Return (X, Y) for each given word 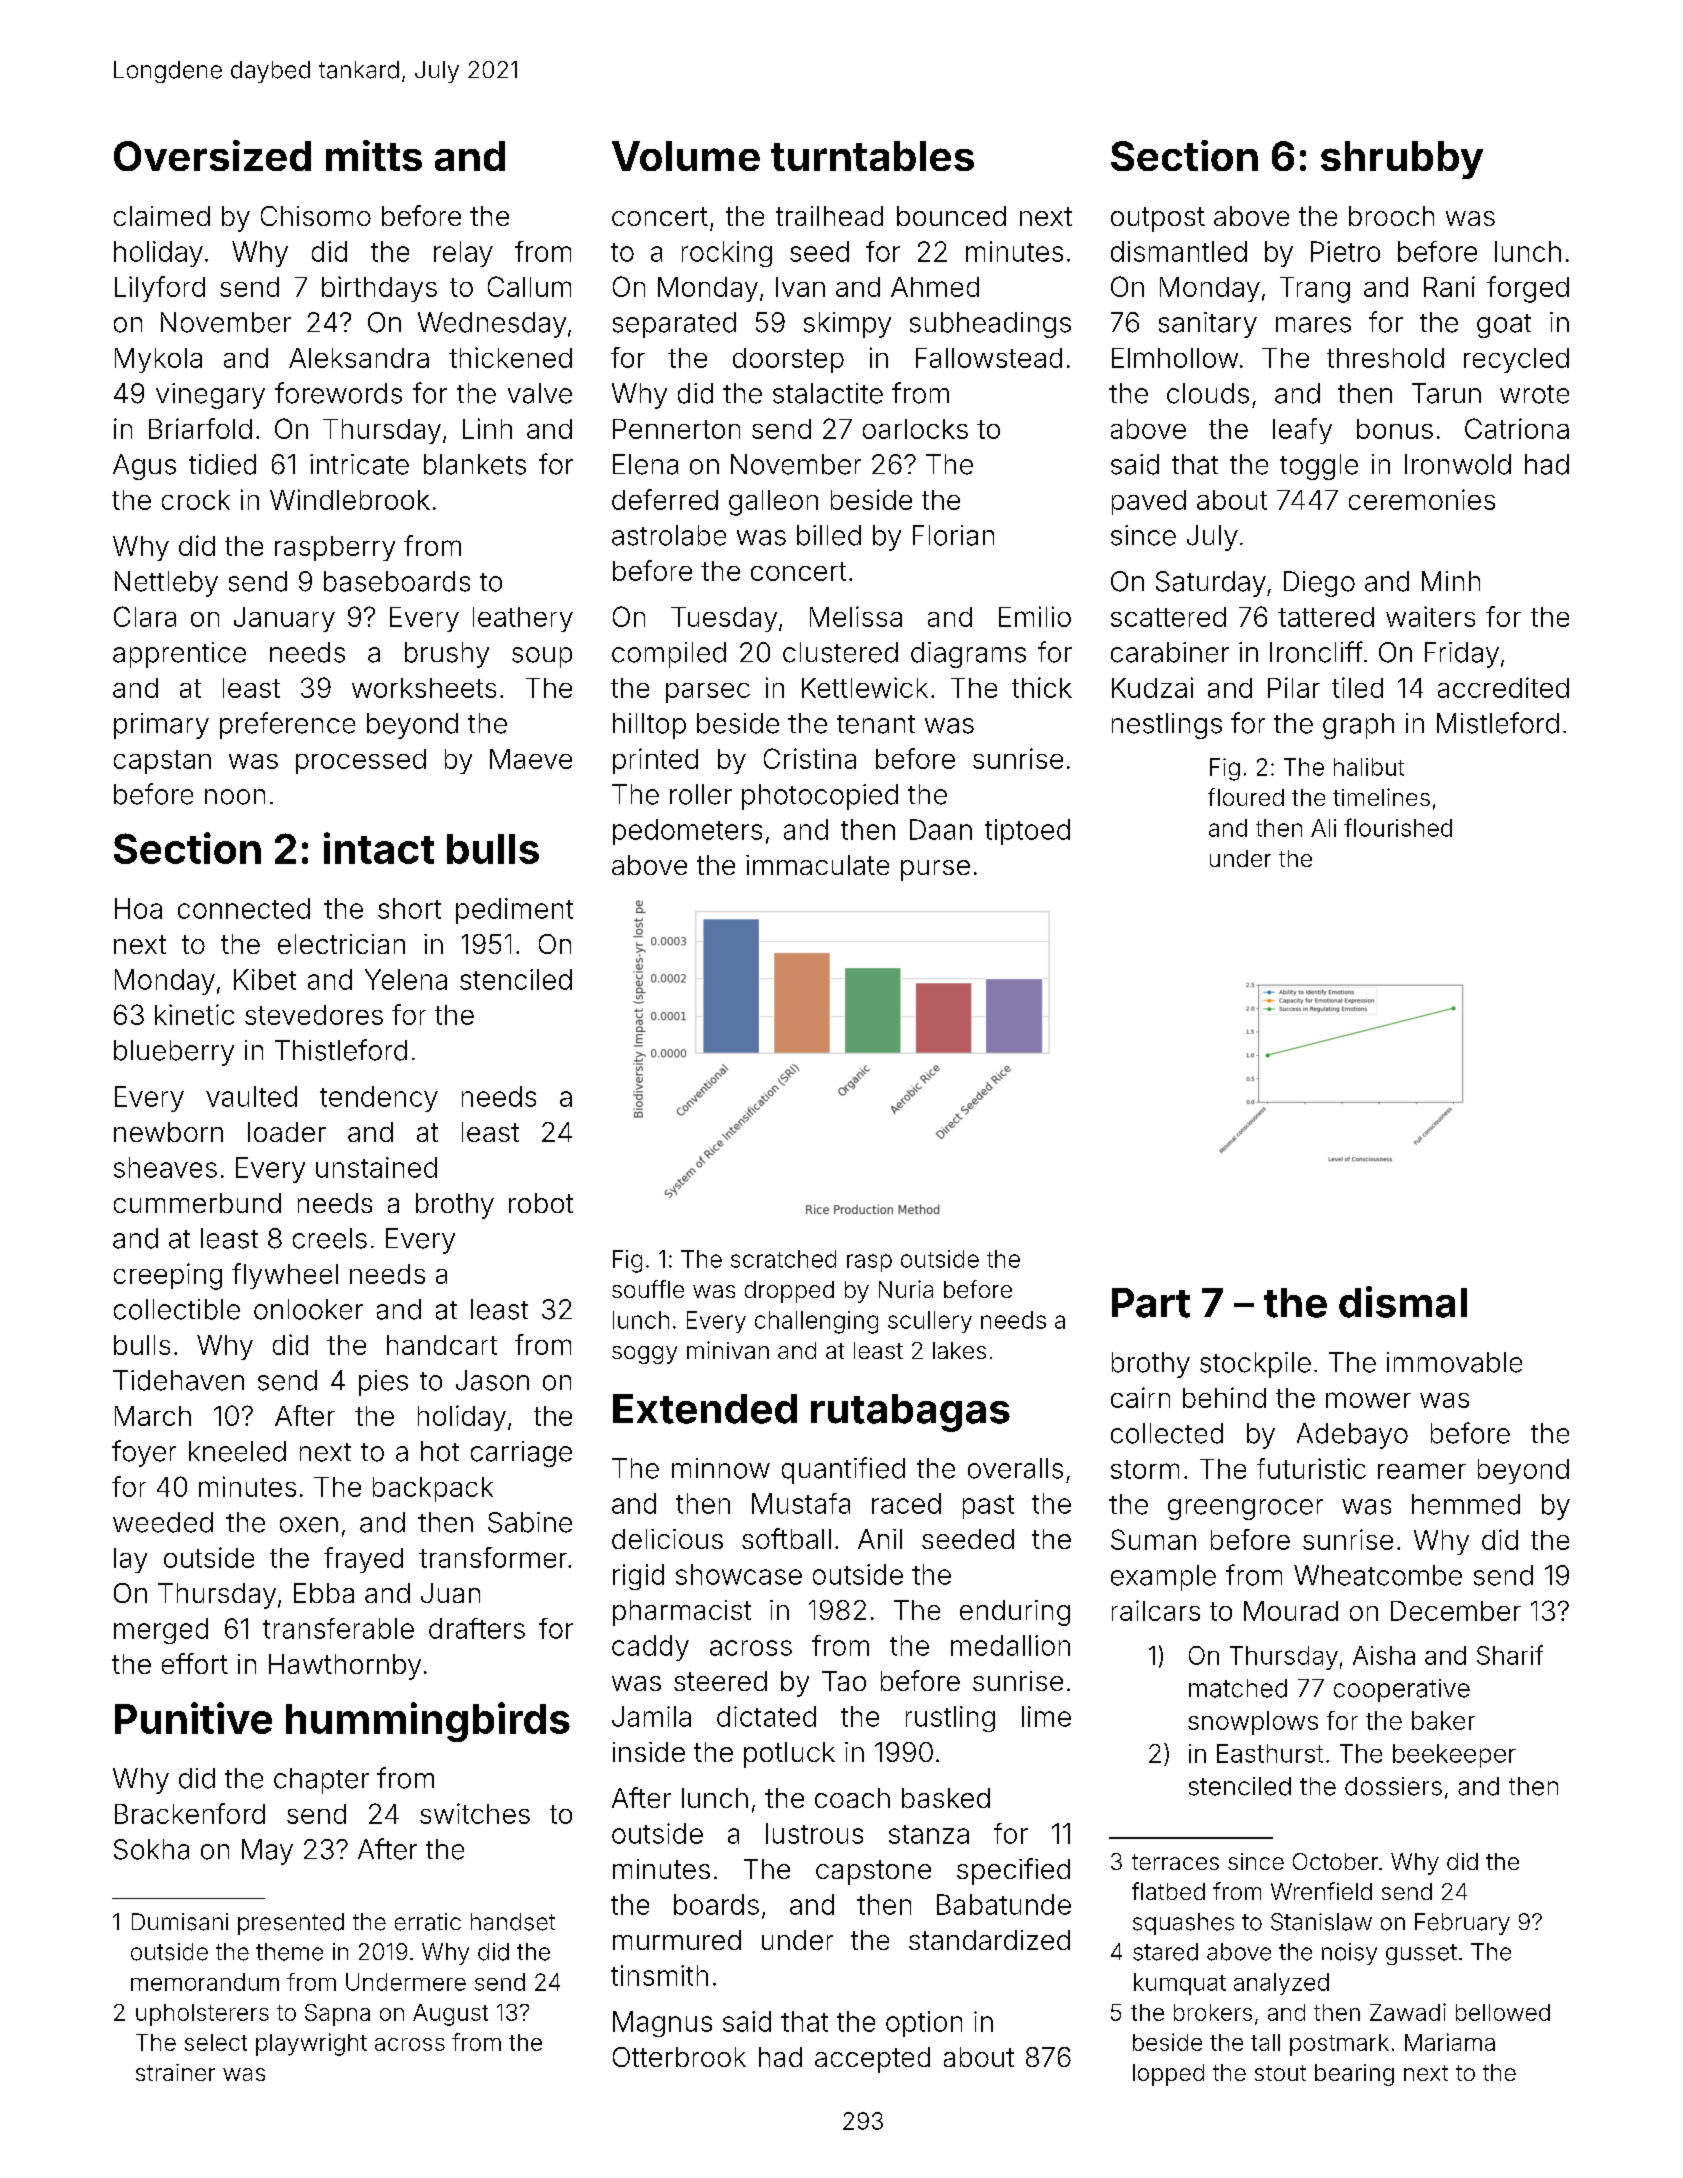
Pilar (1294, 687)
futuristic (1311, 1468)
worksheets (424, 688)
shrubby (1402, 160)
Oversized (212, 155)
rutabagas (910, 1413)
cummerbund (197, 1203)
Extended (705, 1409)
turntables (872, 156)
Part (1151, 1303)
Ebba (324, 1593)
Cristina (810, 758)
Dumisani (180, 1922)
